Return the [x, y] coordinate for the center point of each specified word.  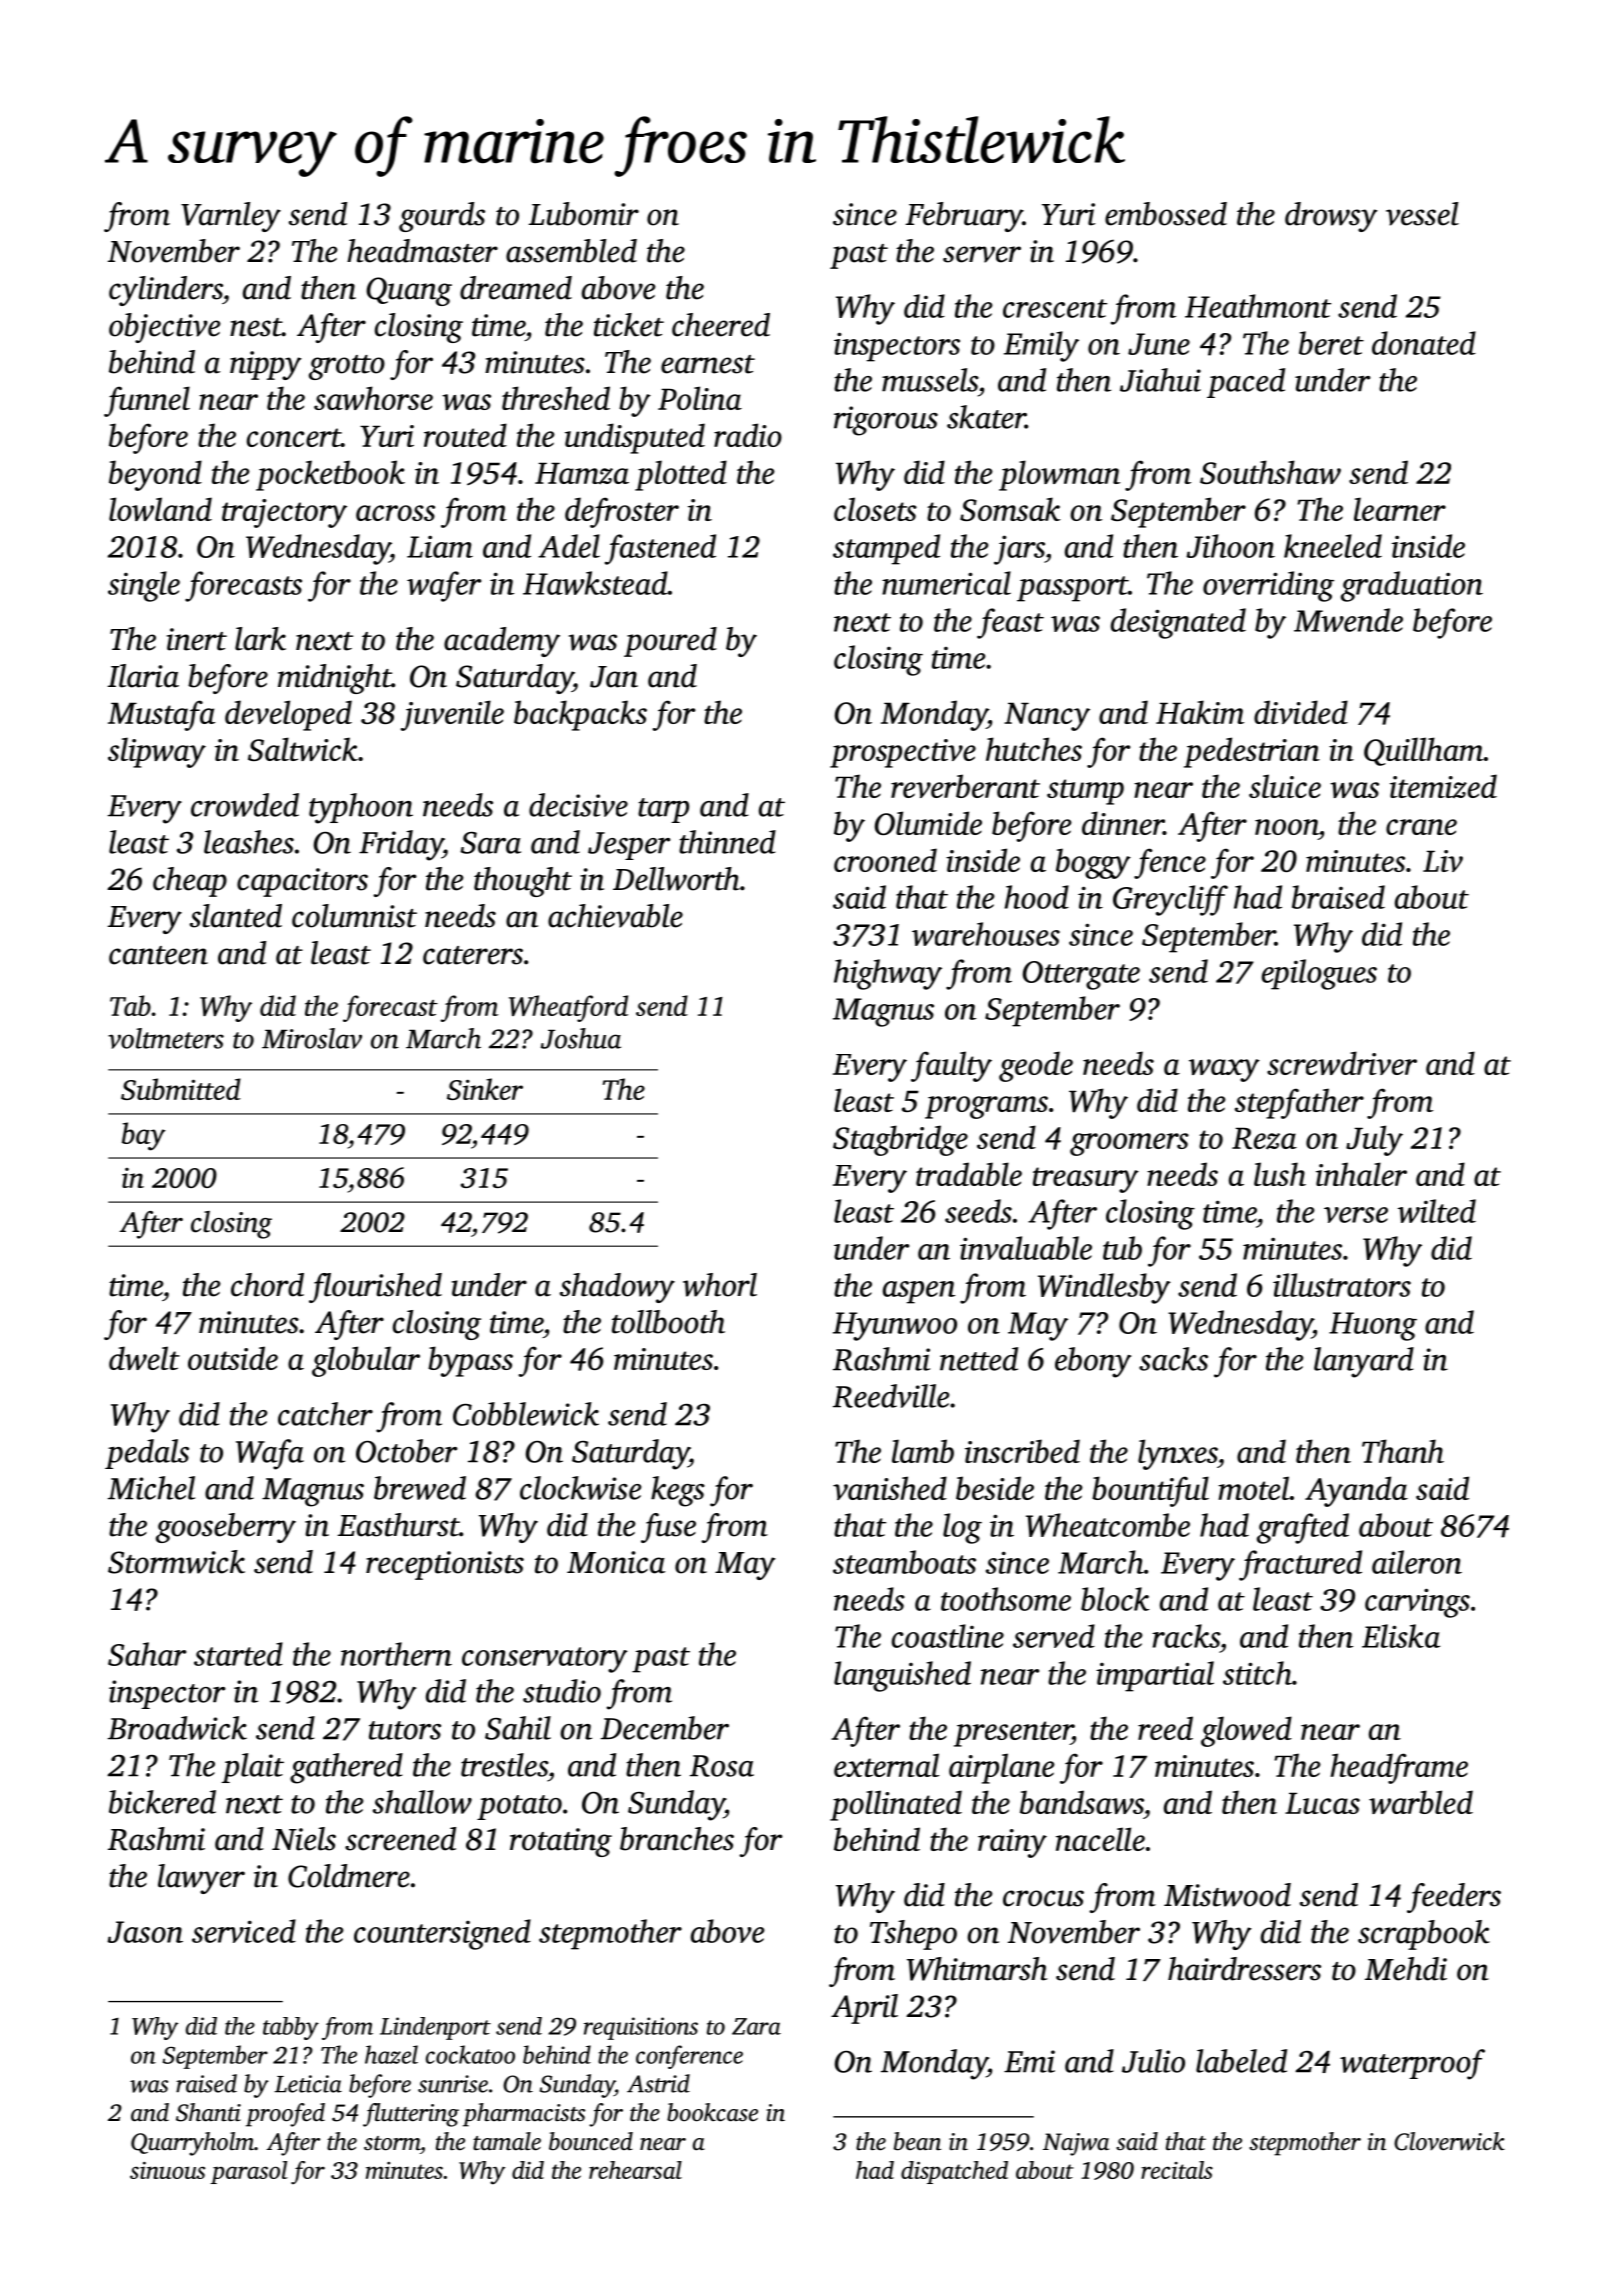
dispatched [954, 2172]
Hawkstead [595, 583]
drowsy [1331, 217]
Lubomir [584, 214]
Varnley [231, 217]
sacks [1173, 1359]
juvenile [452, 715]
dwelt [144, 1358]
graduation [1412, 586]
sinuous [167, 2170]
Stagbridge [900, 1140]
